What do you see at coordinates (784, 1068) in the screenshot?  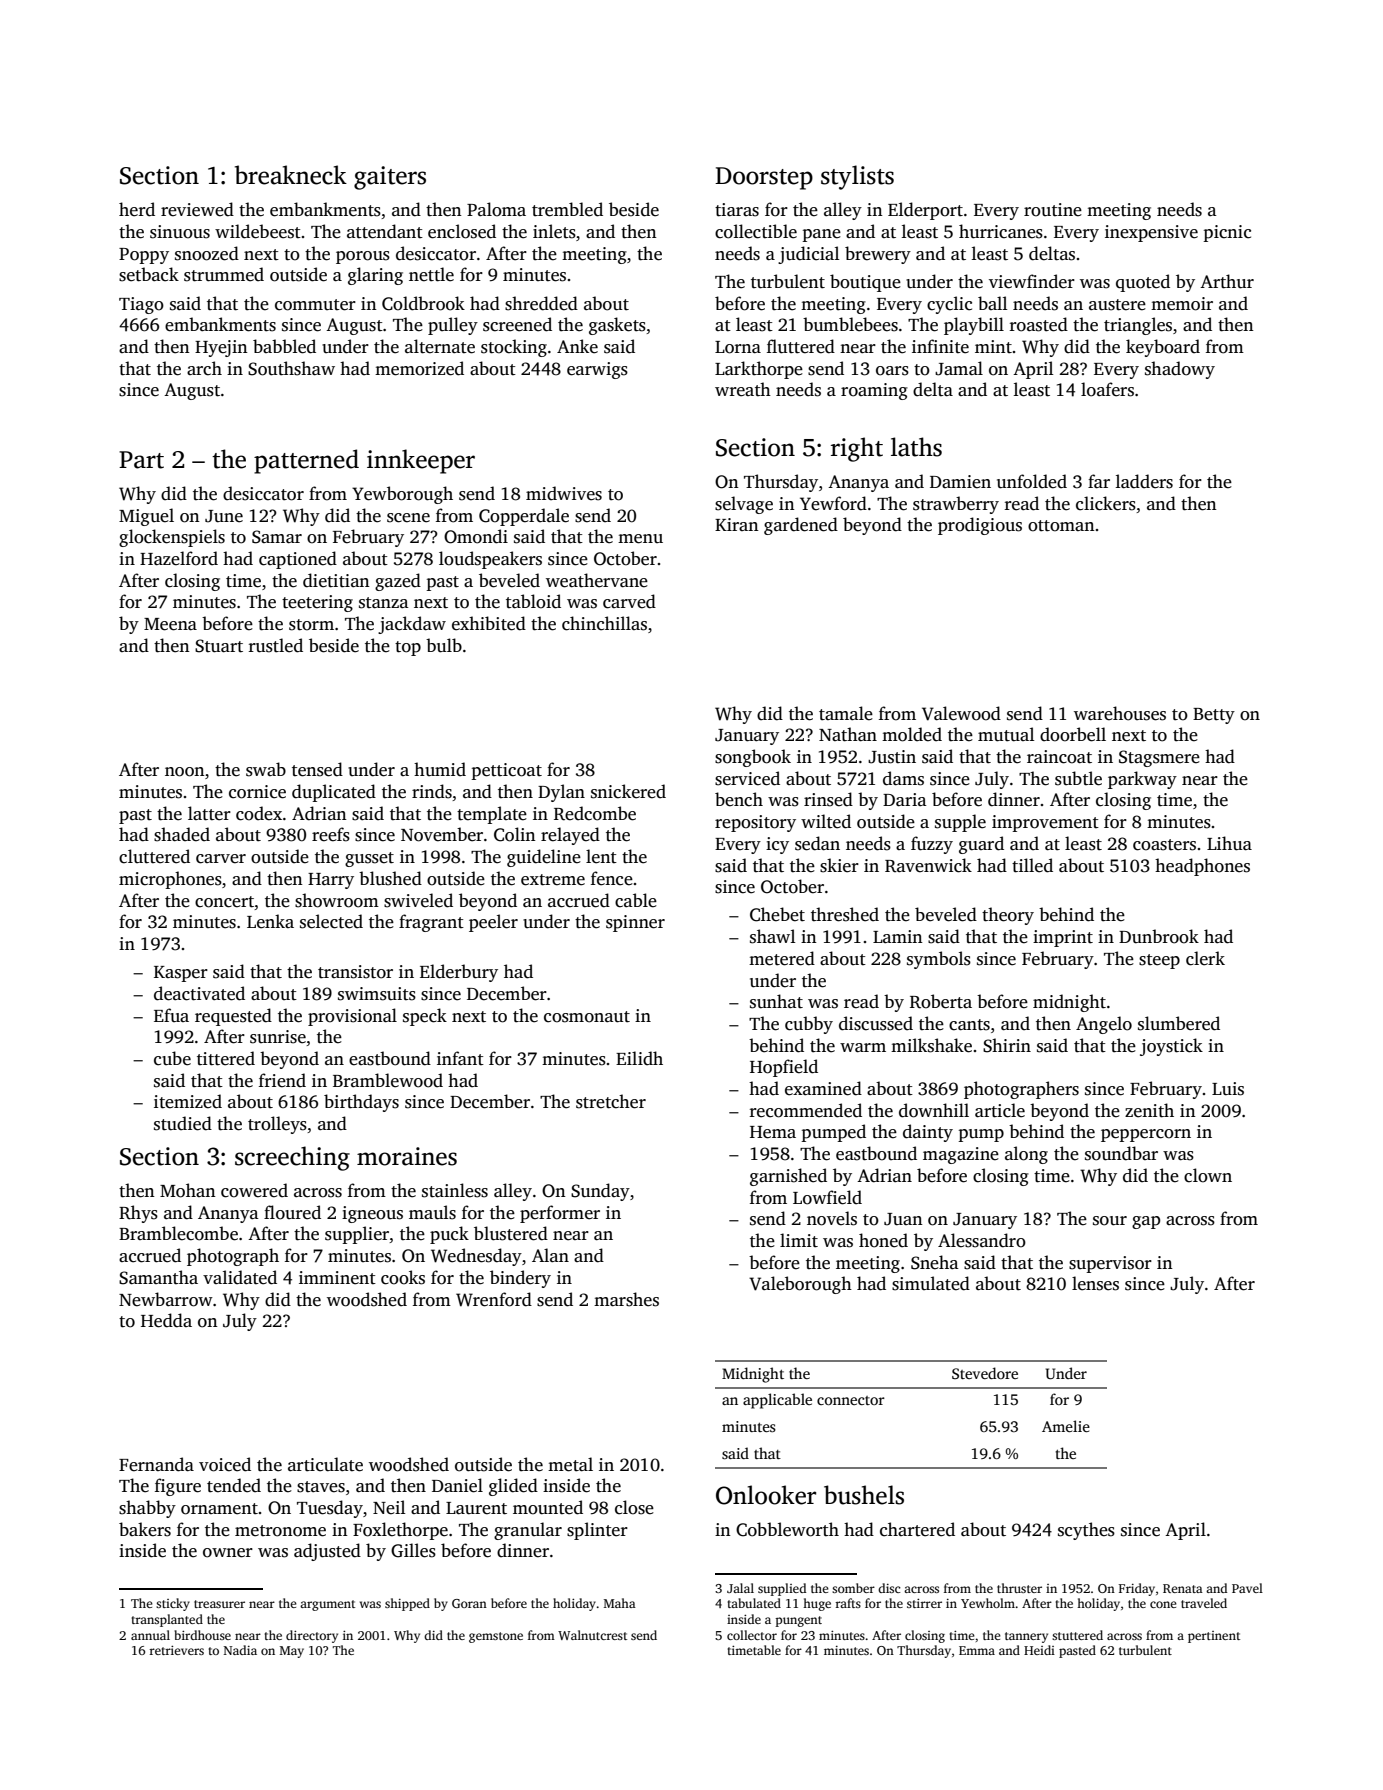 I see `Hopfield` at bounding box center [784, 1068].
